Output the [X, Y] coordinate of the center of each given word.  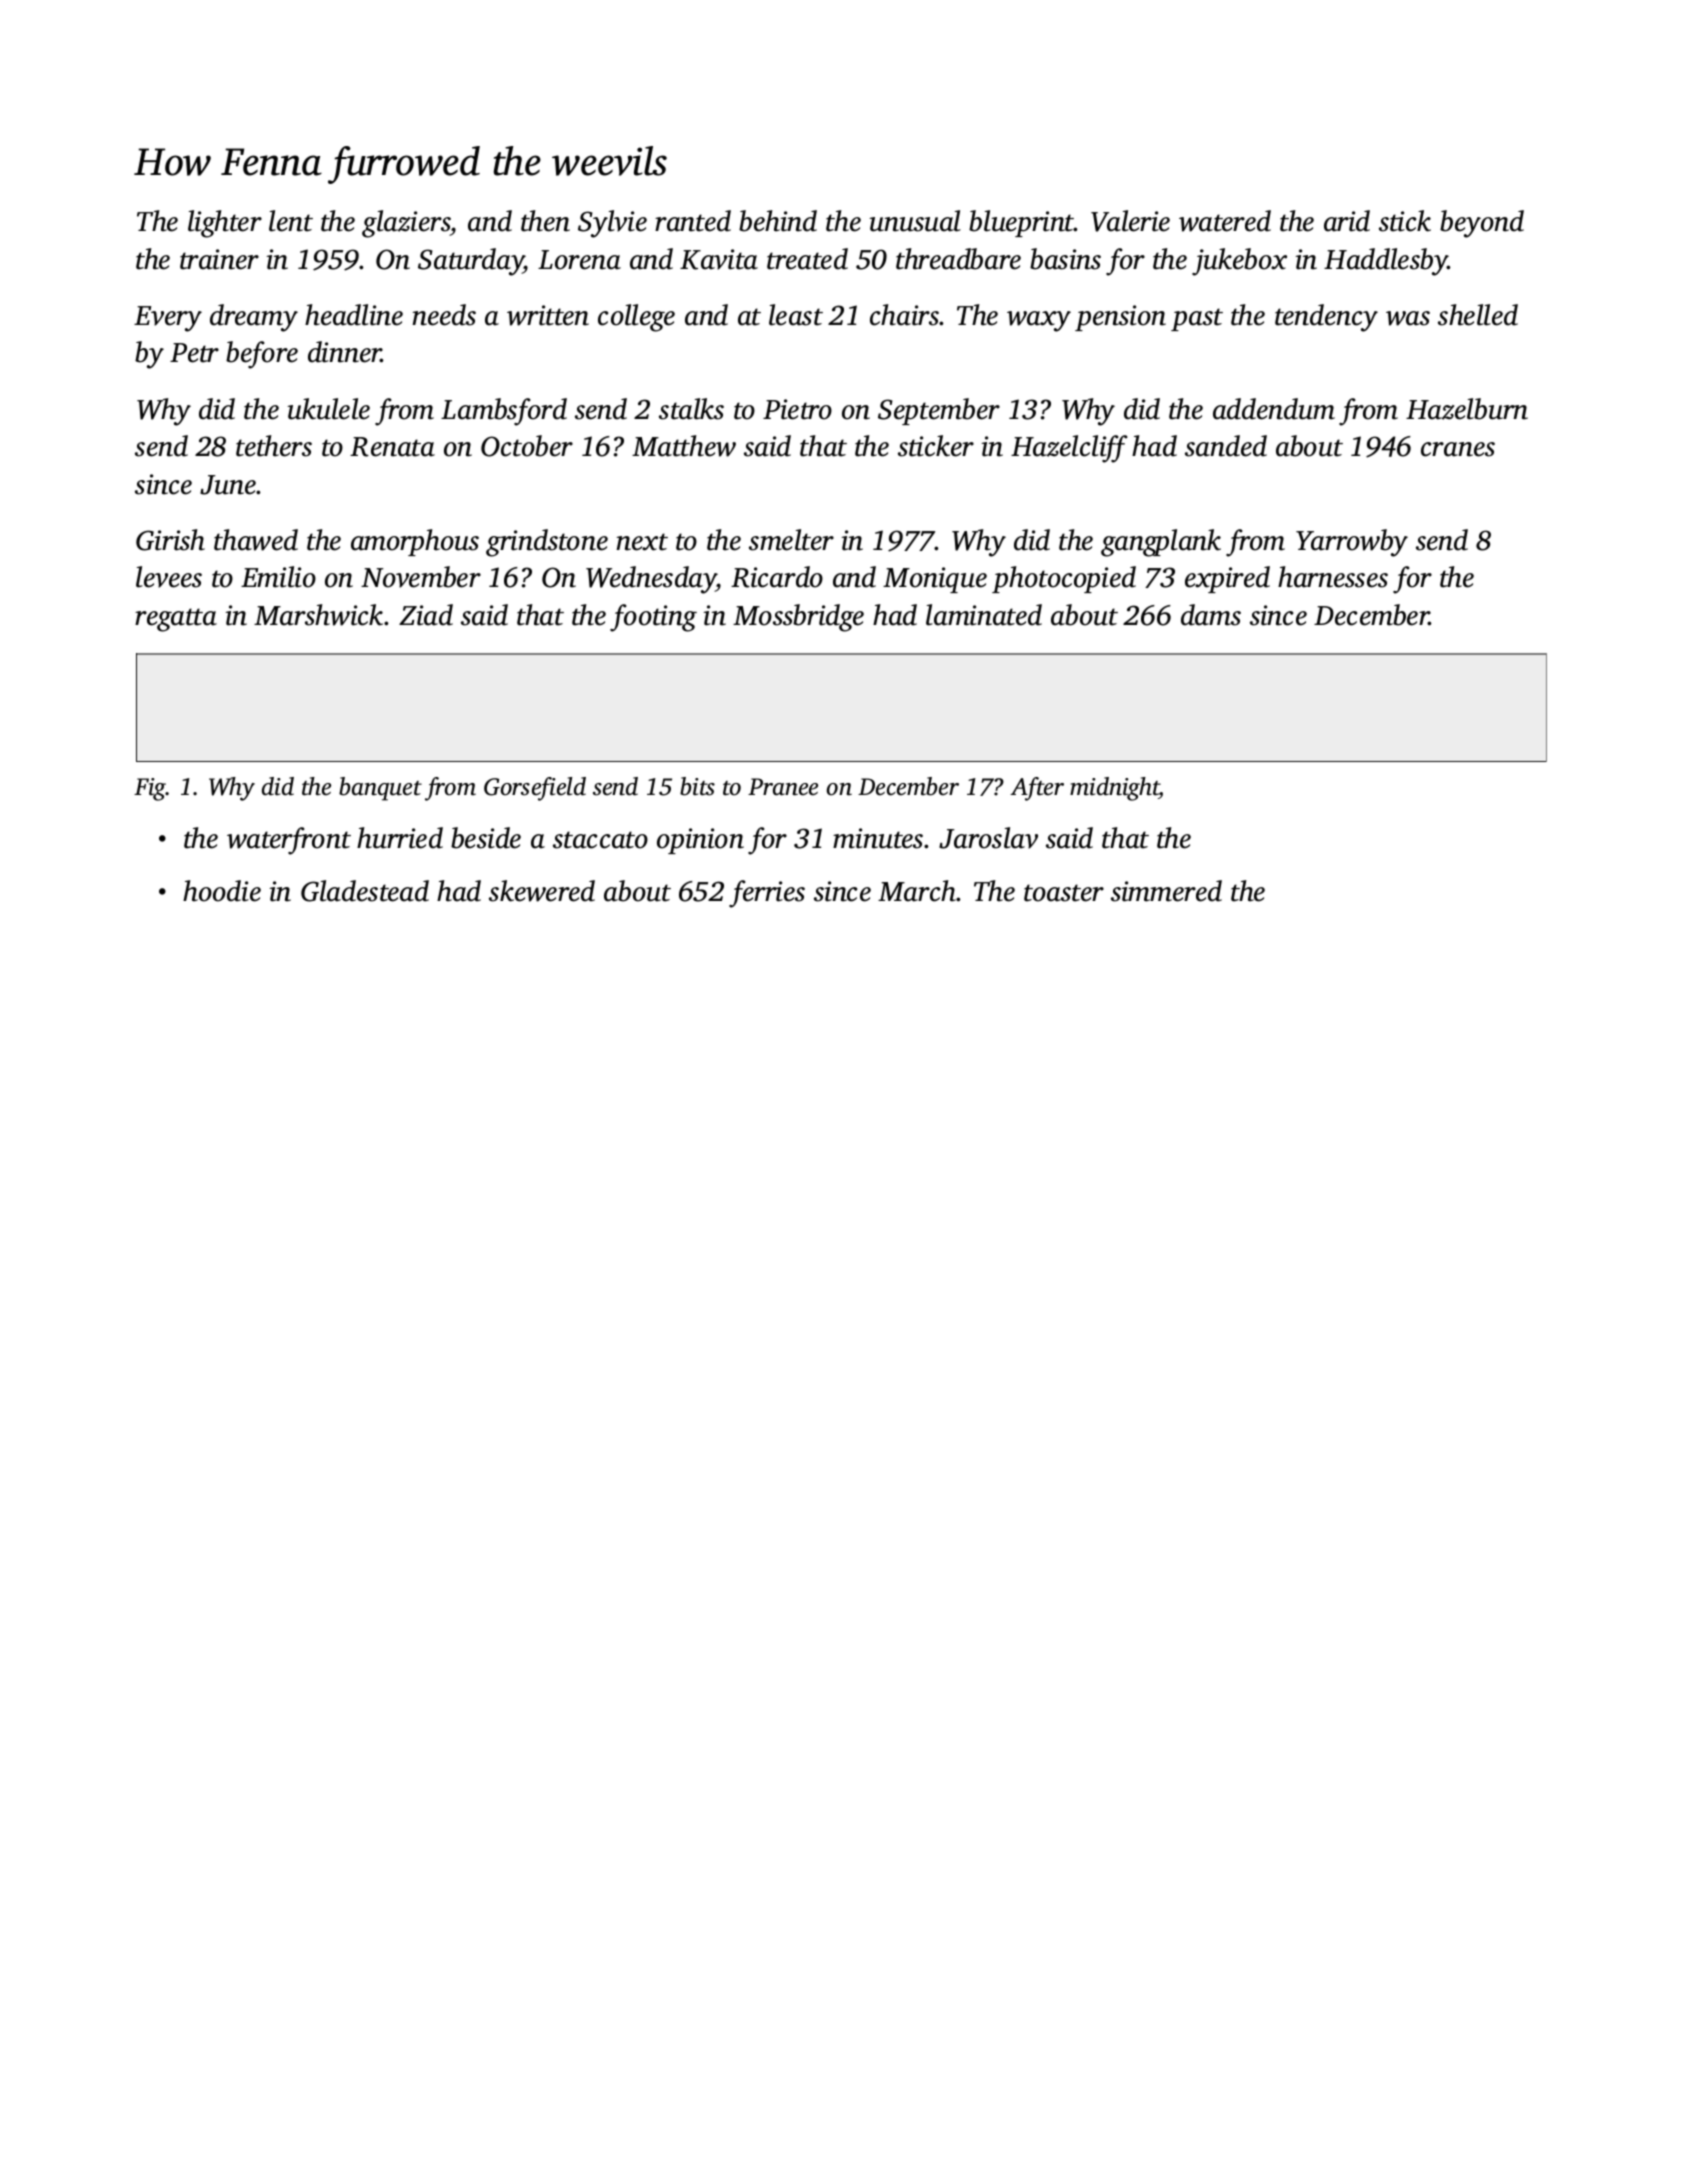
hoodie [222, 891]
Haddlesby [1386, 262]
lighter [225, 224]
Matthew [684, 446]
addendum [1274, 409]
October [527, 446]
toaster [1064, 893]
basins [1065, 259]
